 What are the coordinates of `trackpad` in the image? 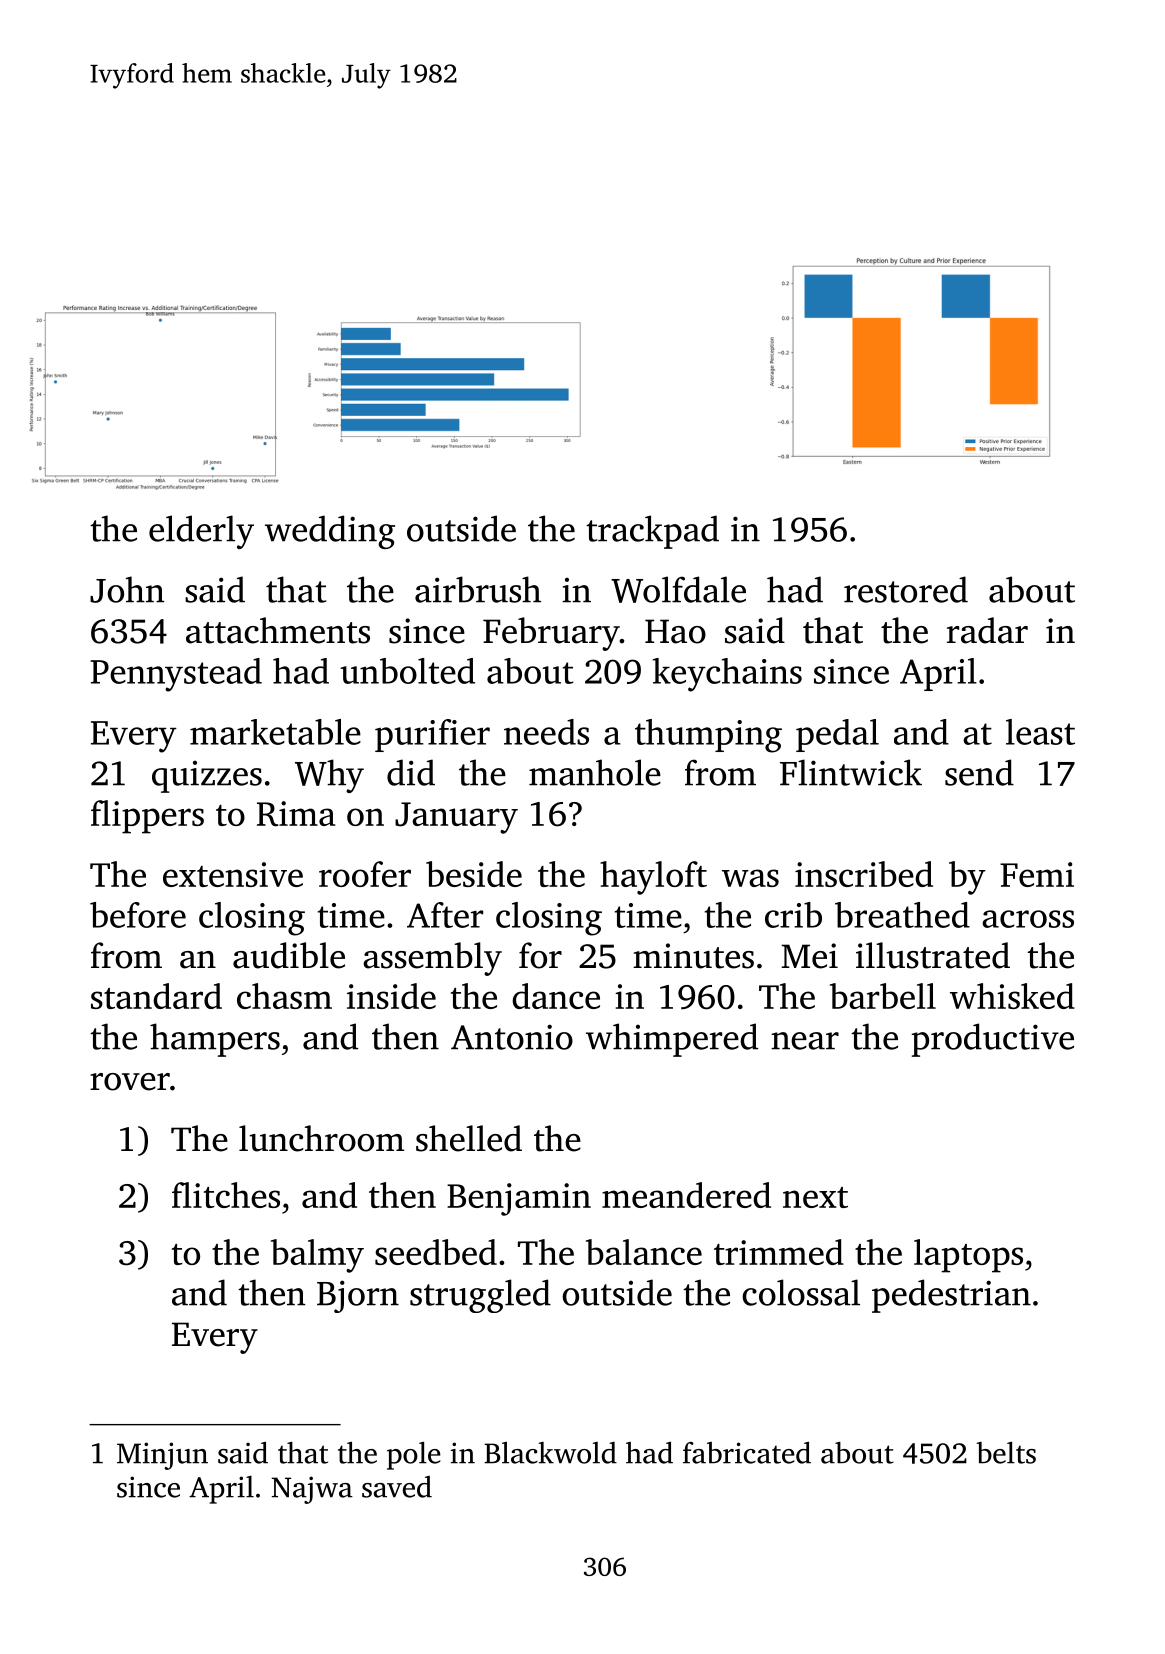 It's located at (652, 532).
